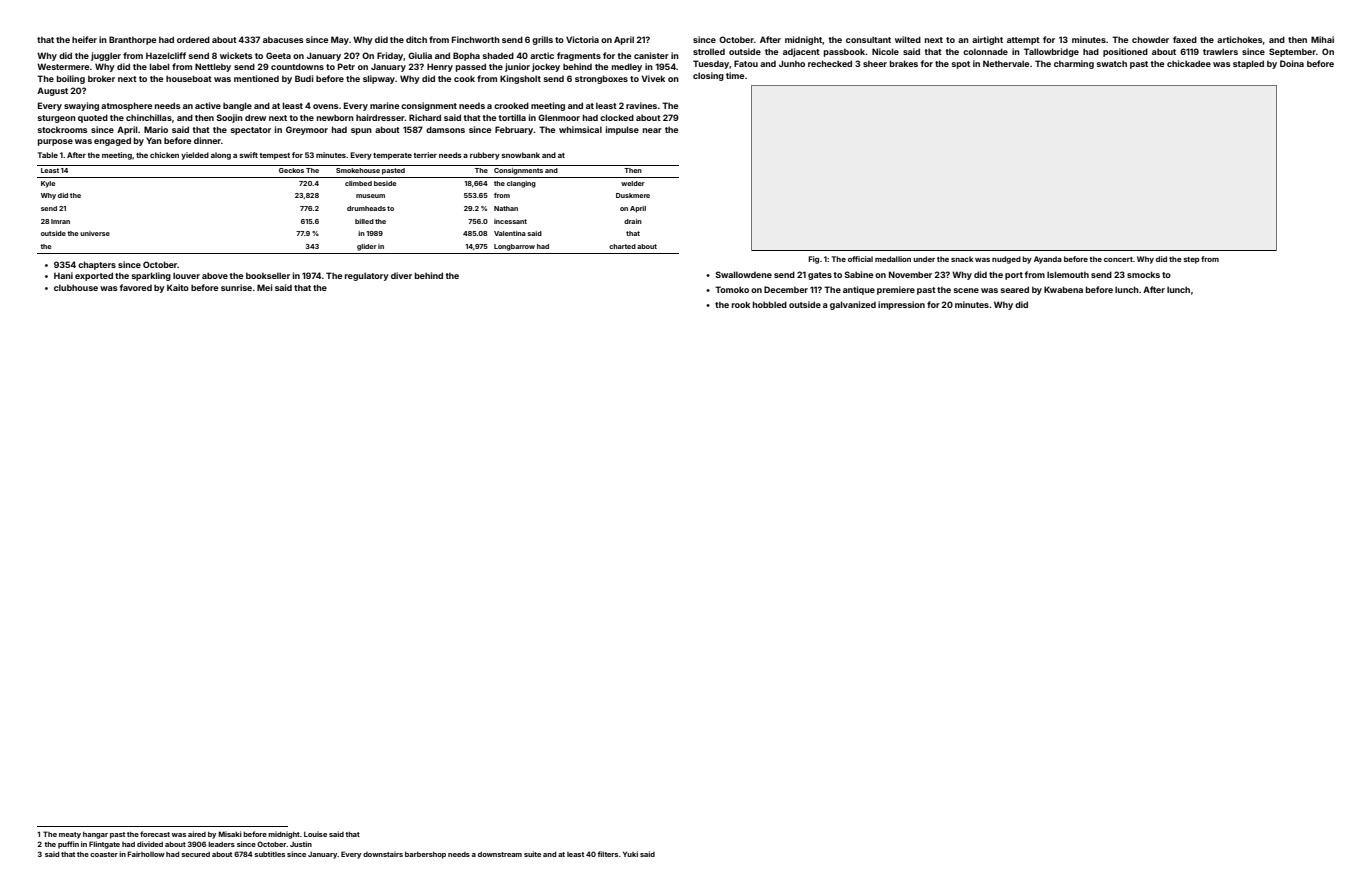  I want to click on Friday, so click(390, 56).
